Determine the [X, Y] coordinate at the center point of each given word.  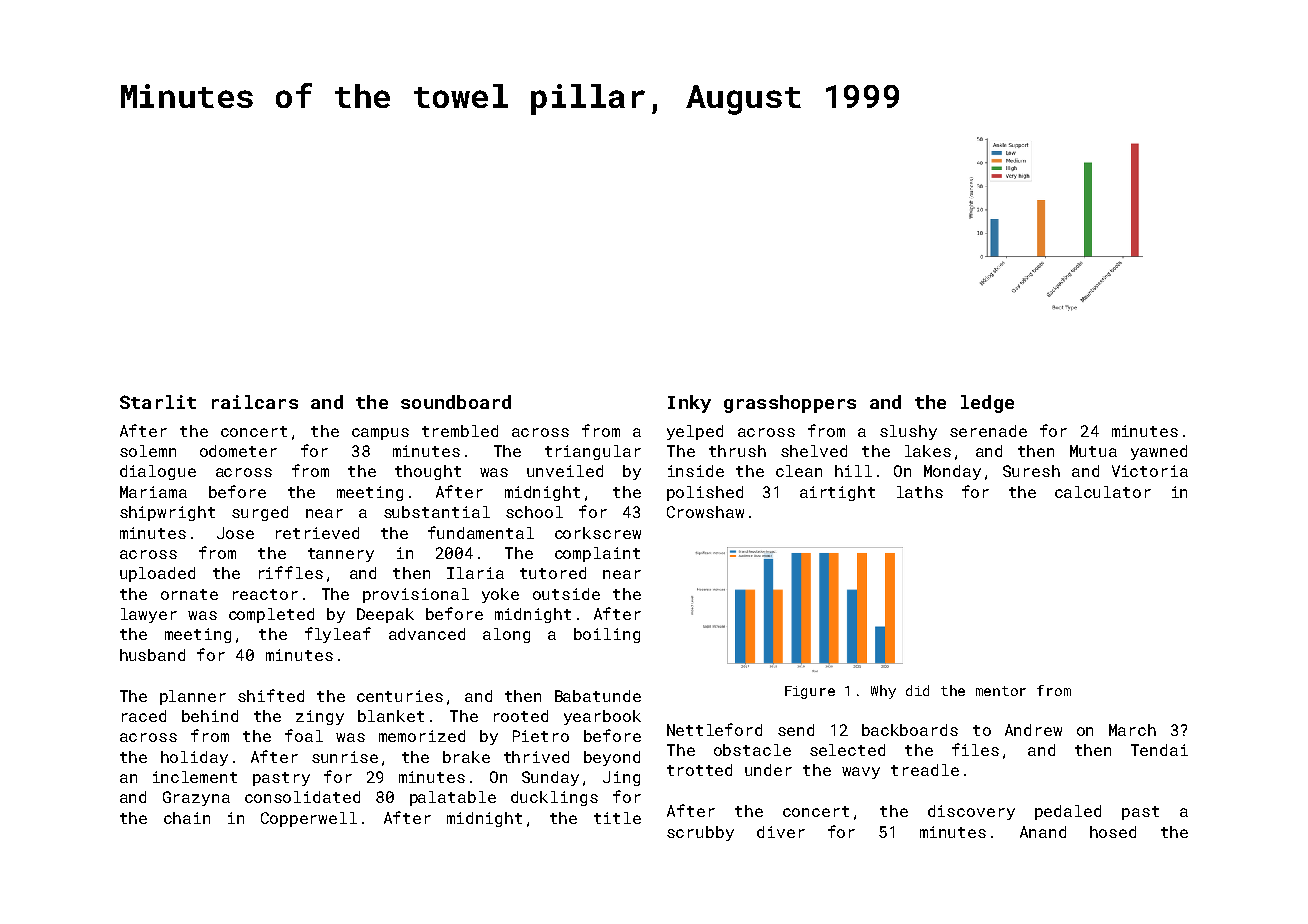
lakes [928, 451]
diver [781, 832]
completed [271, 615]
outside [566, 594]
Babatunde [598, 696]
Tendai [1159, 750]
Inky [689, 404]
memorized [422, 736]
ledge [987, 404]
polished [705, 493]
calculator [1103, 492]
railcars [255, 402]
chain [187, 818]
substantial [437, 512]
